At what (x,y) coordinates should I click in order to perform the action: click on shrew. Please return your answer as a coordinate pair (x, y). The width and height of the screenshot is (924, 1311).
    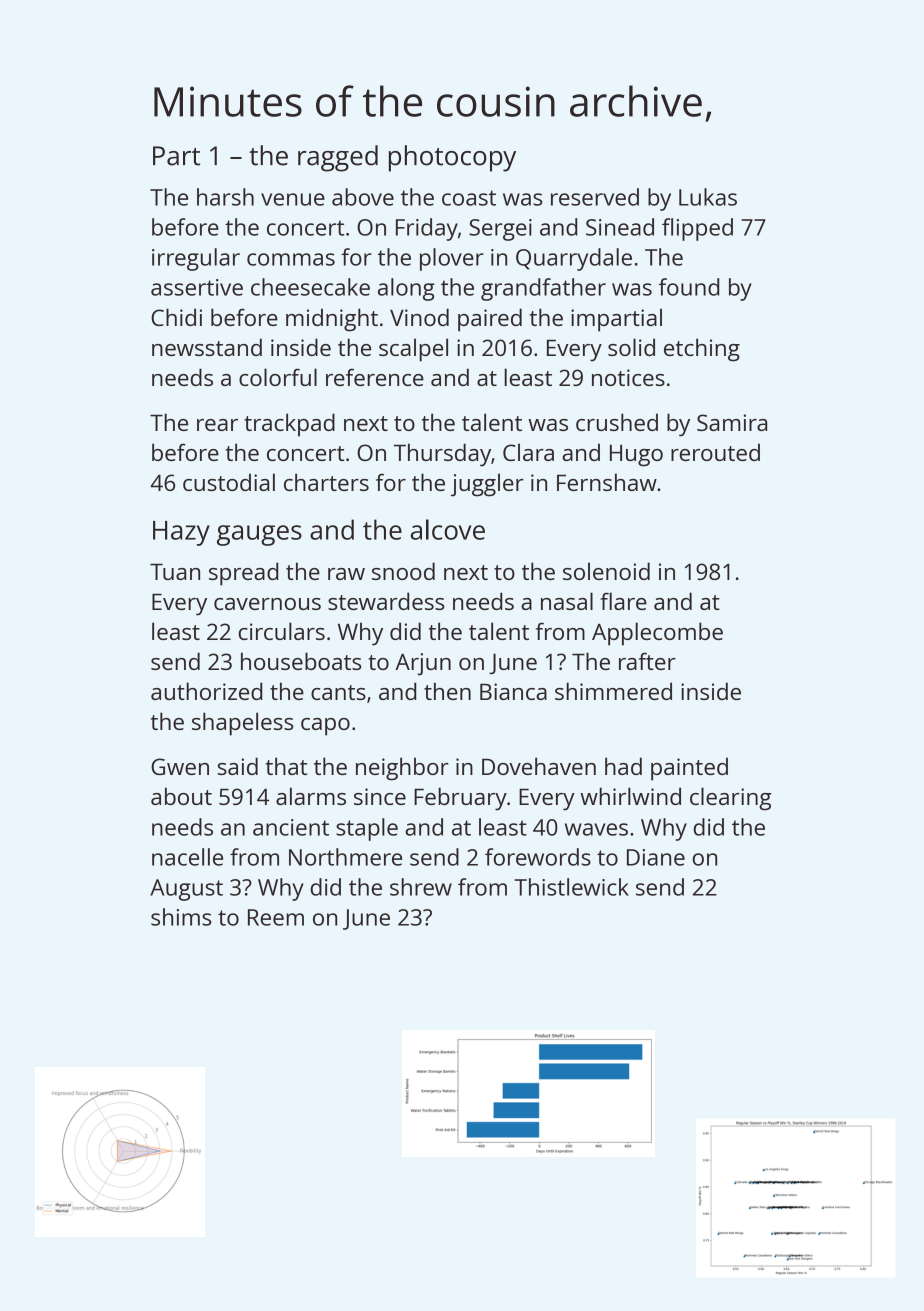
    Looking at the image, I should click on (421, 887).
